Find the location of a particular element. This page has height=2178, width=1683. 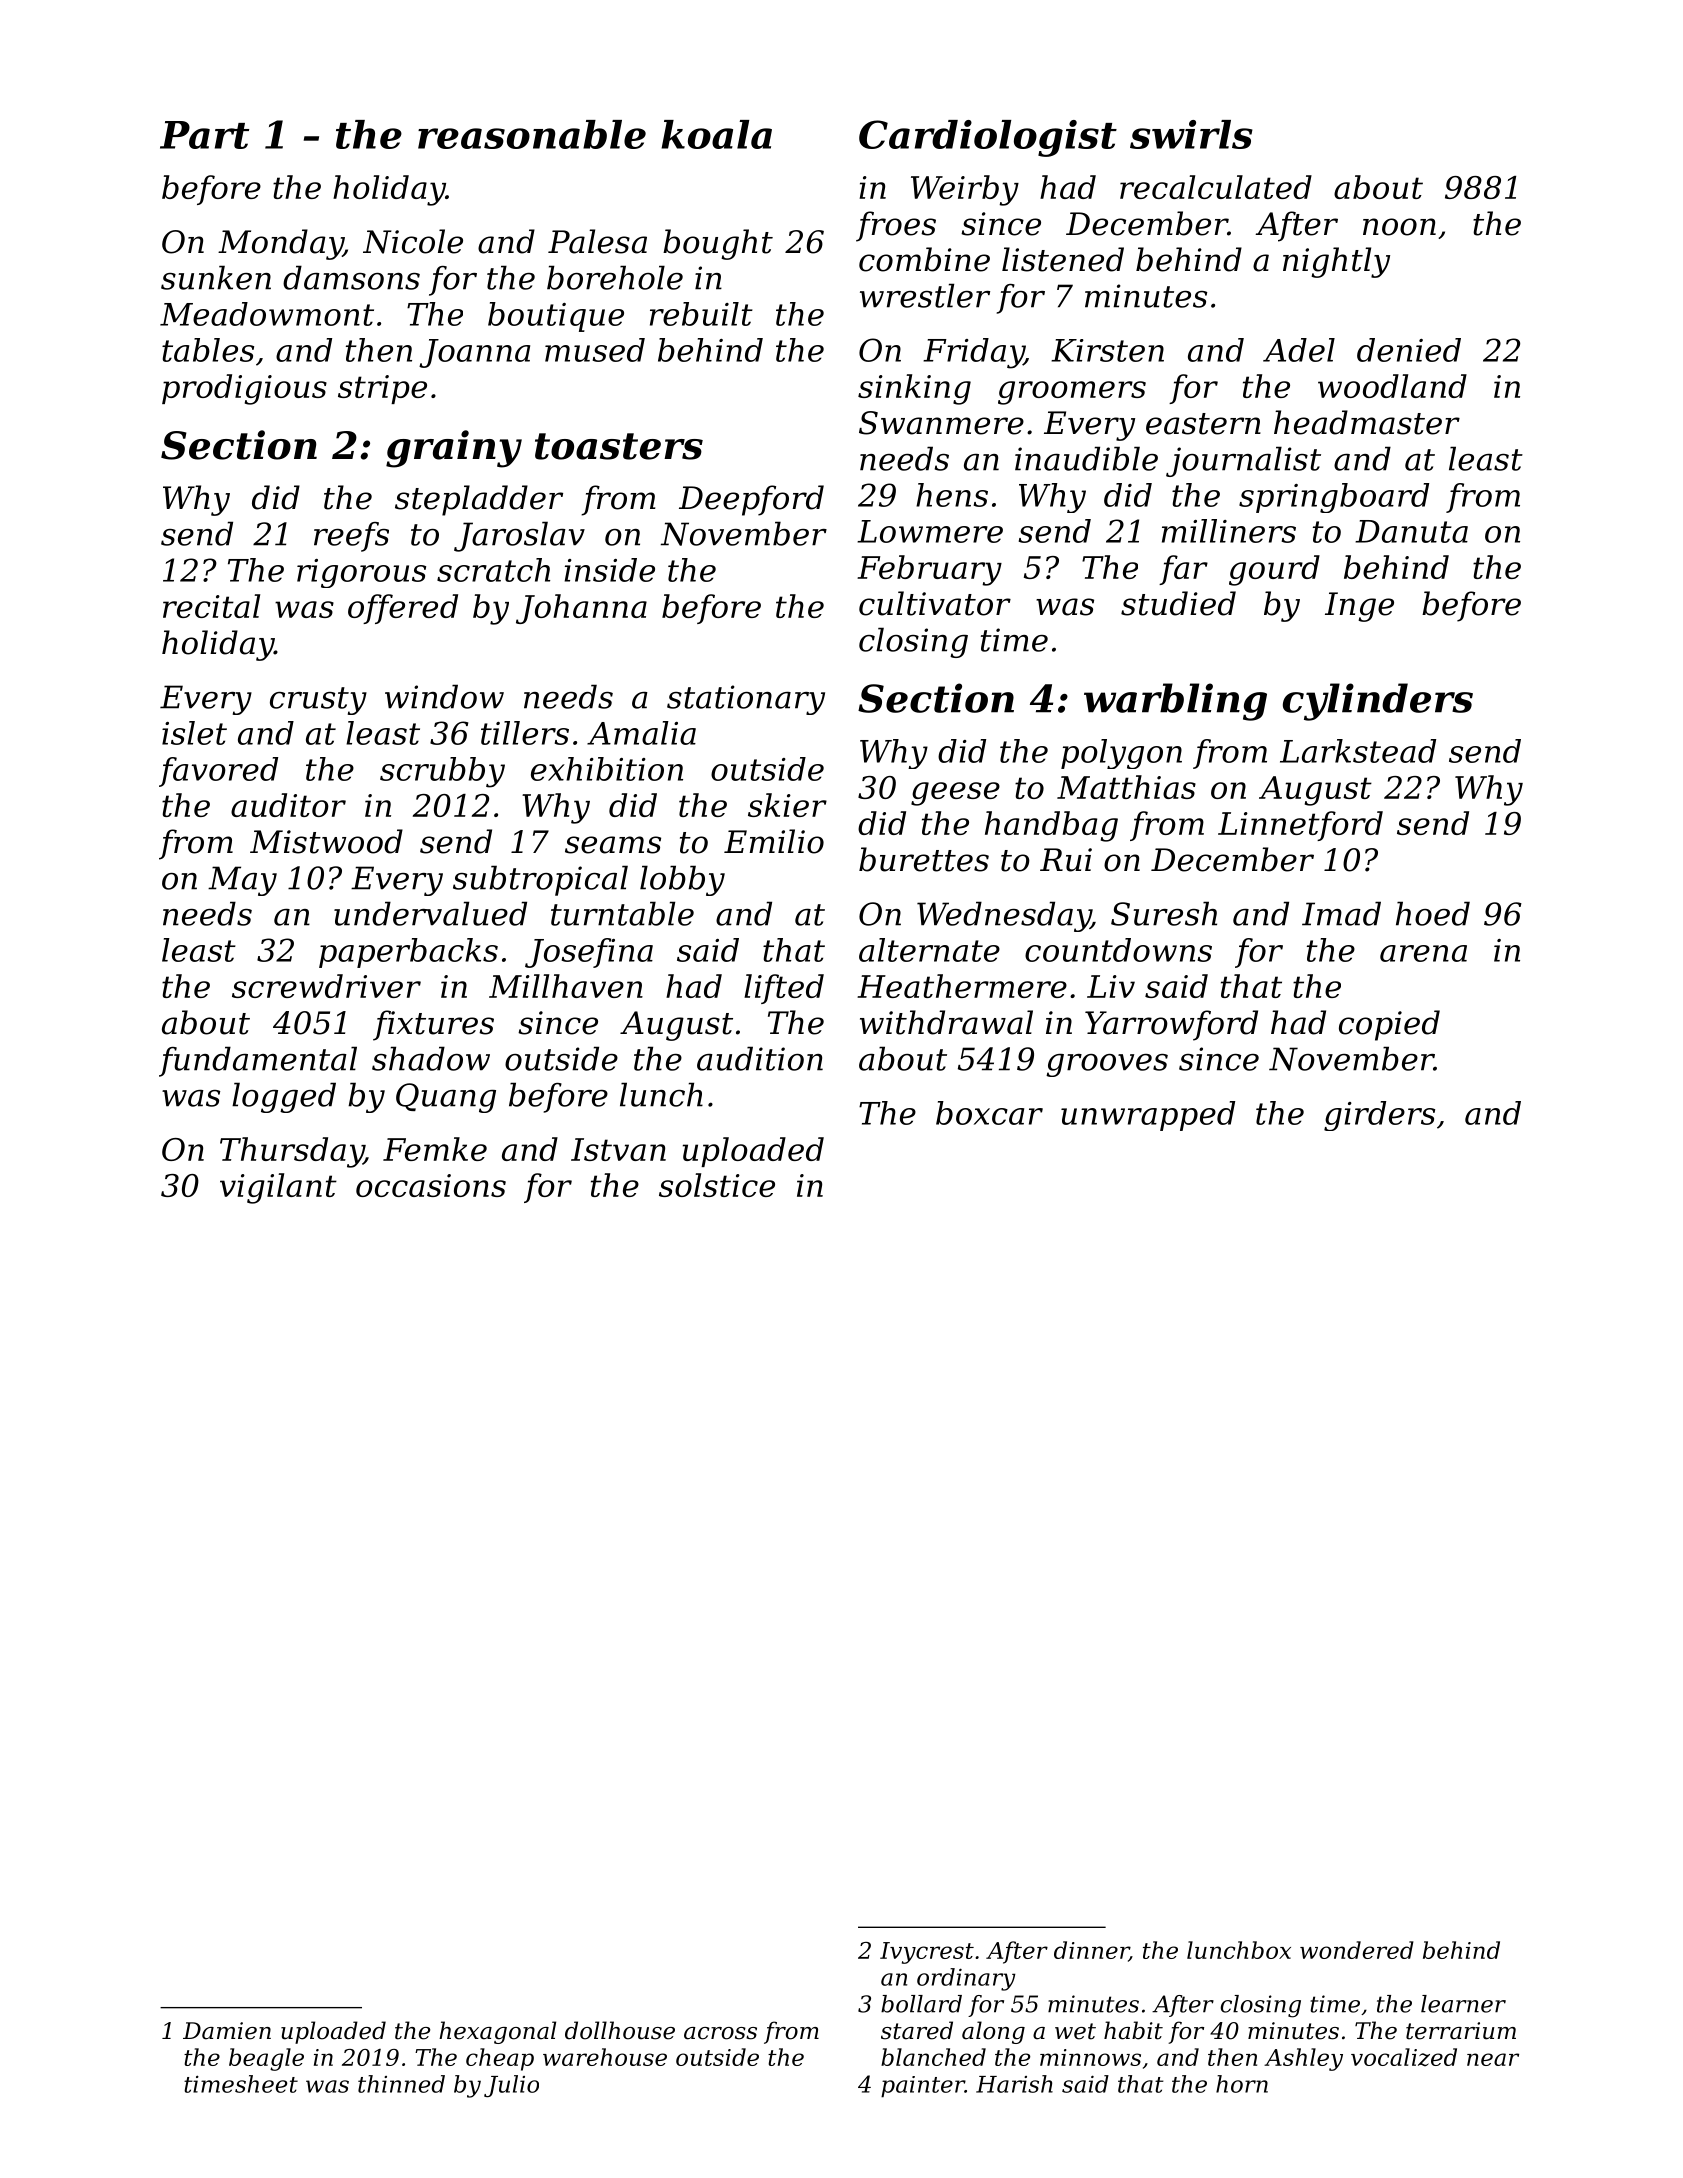

Cardiologist is located at coordinates (988, 138).
